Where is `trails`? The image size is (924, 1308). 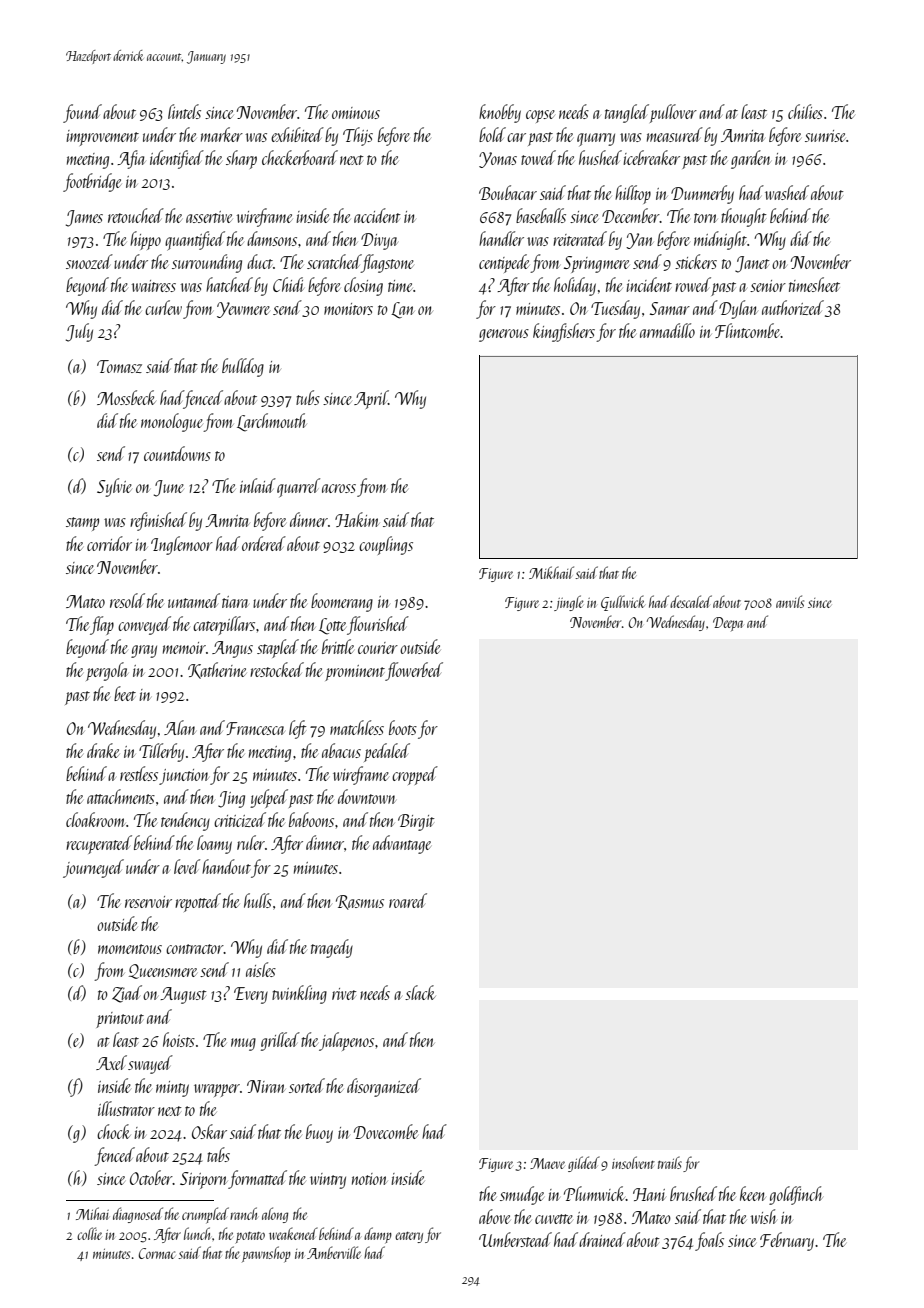
trails is located at coordinates (670, 1162).
